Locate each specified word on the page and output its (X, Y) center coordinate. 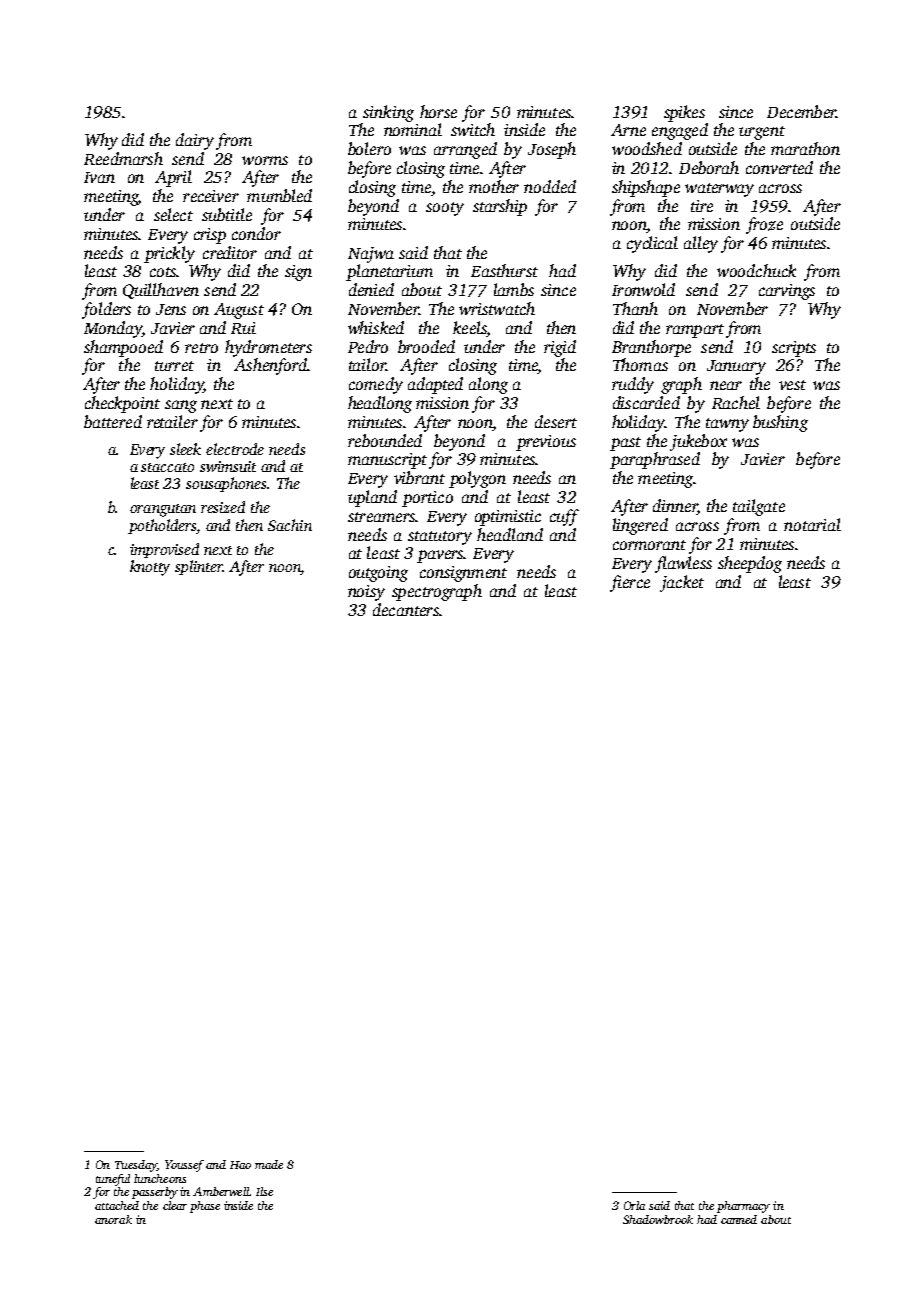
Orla (634, 1205)
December (801, 111)
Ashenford (271, 366)
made (269, 1164)
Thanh (635, 308)
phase (205, 1207)
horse (438, 111)
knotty (150, 568)
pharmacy (743, 1207)
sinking (388, 113)
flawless (683, 564)
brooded (426, 346)
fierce (630, 583)
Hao (240, 1165)
